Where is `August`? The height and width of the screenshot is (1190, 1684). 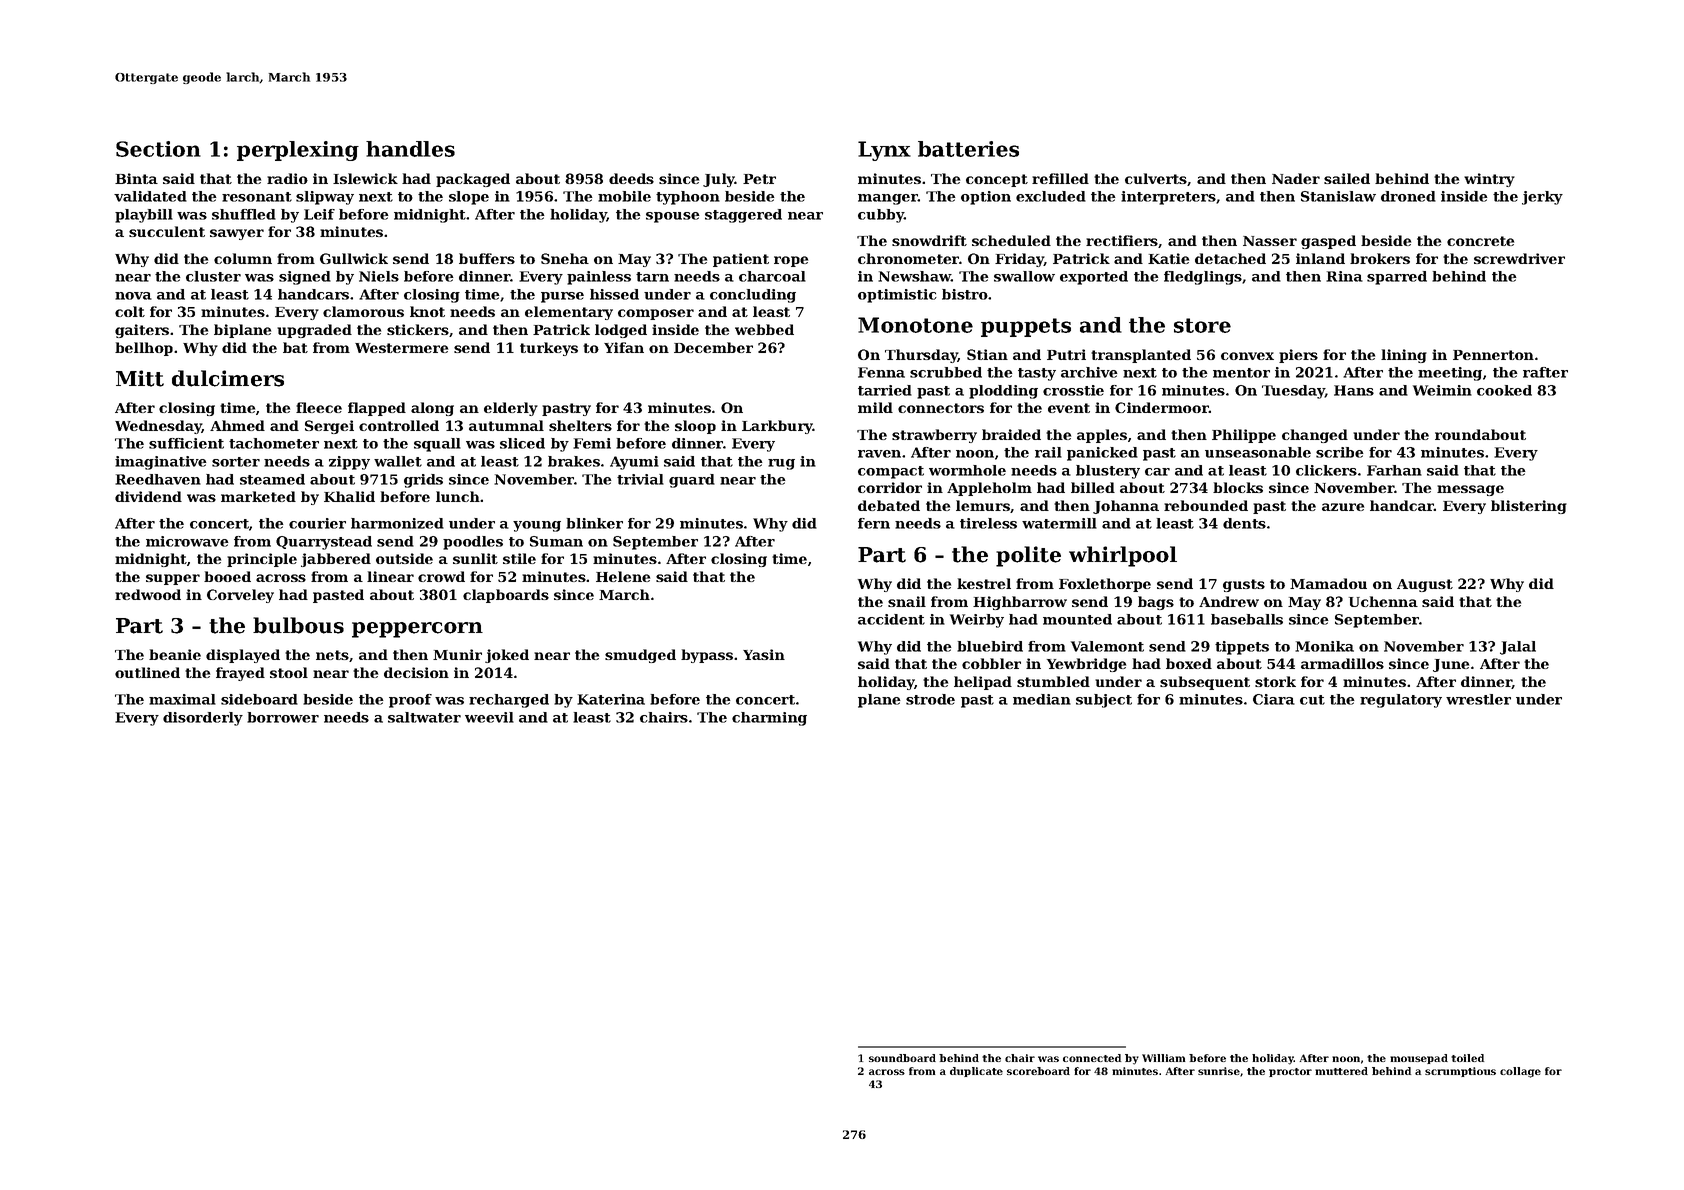 August is located at coordinates (1425, 585).
